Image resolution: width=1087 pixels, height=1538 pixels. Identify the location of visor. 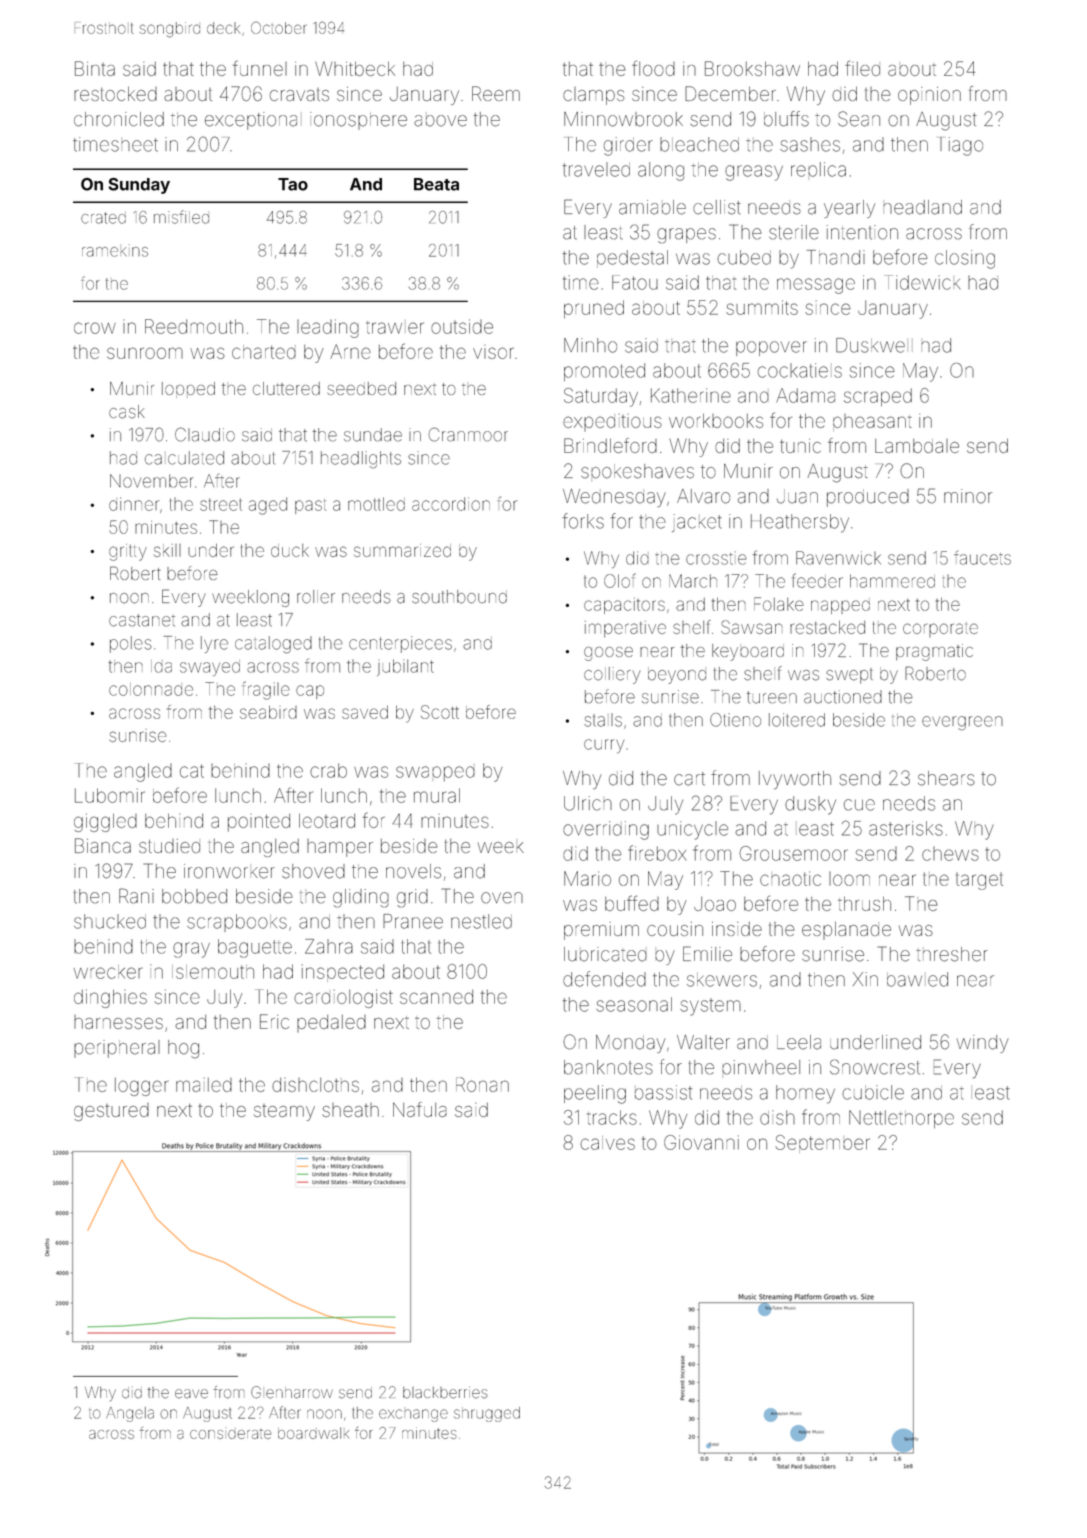
(493, 353).
